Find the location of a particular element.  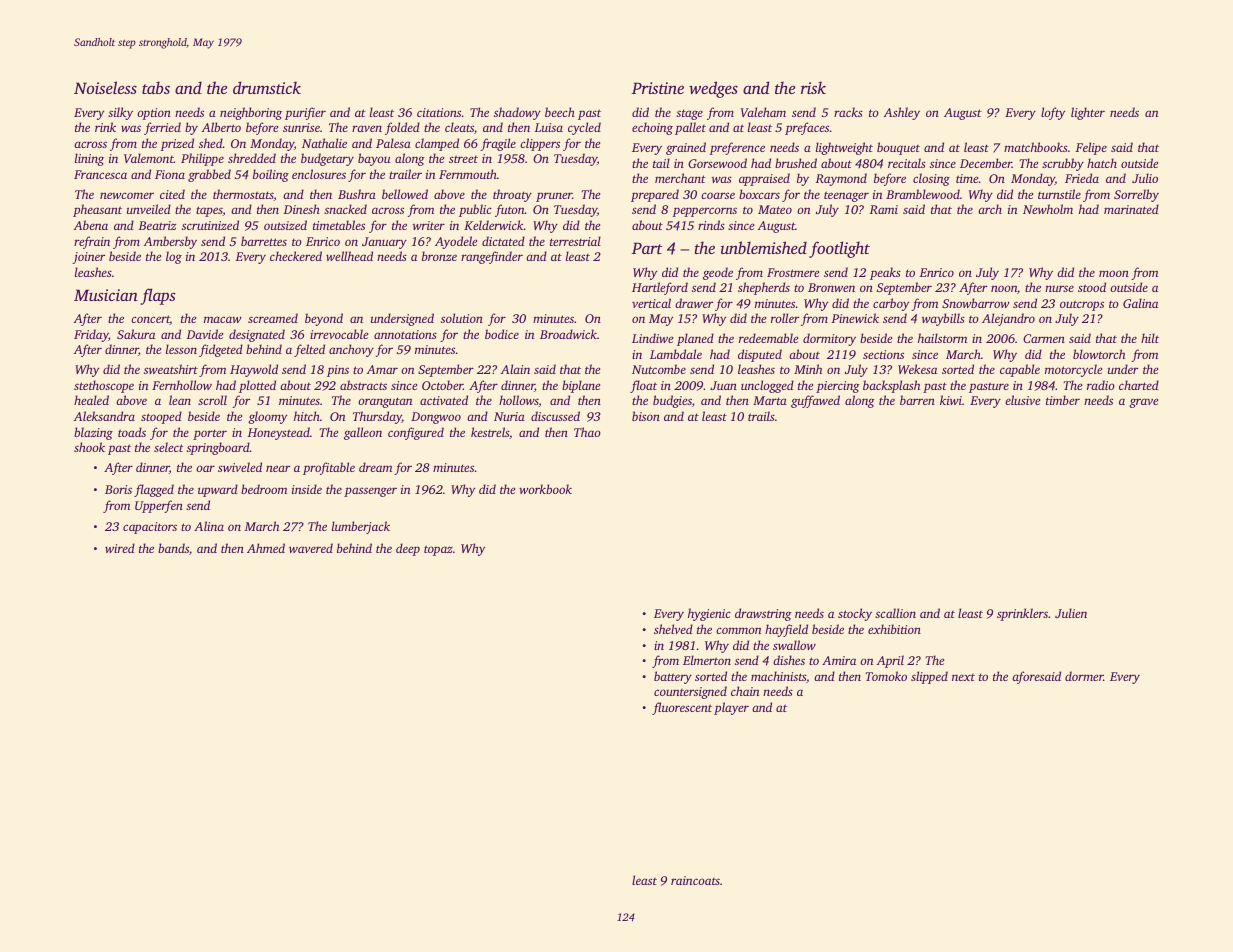

Elmerton is located at coordinates (707, 660).
